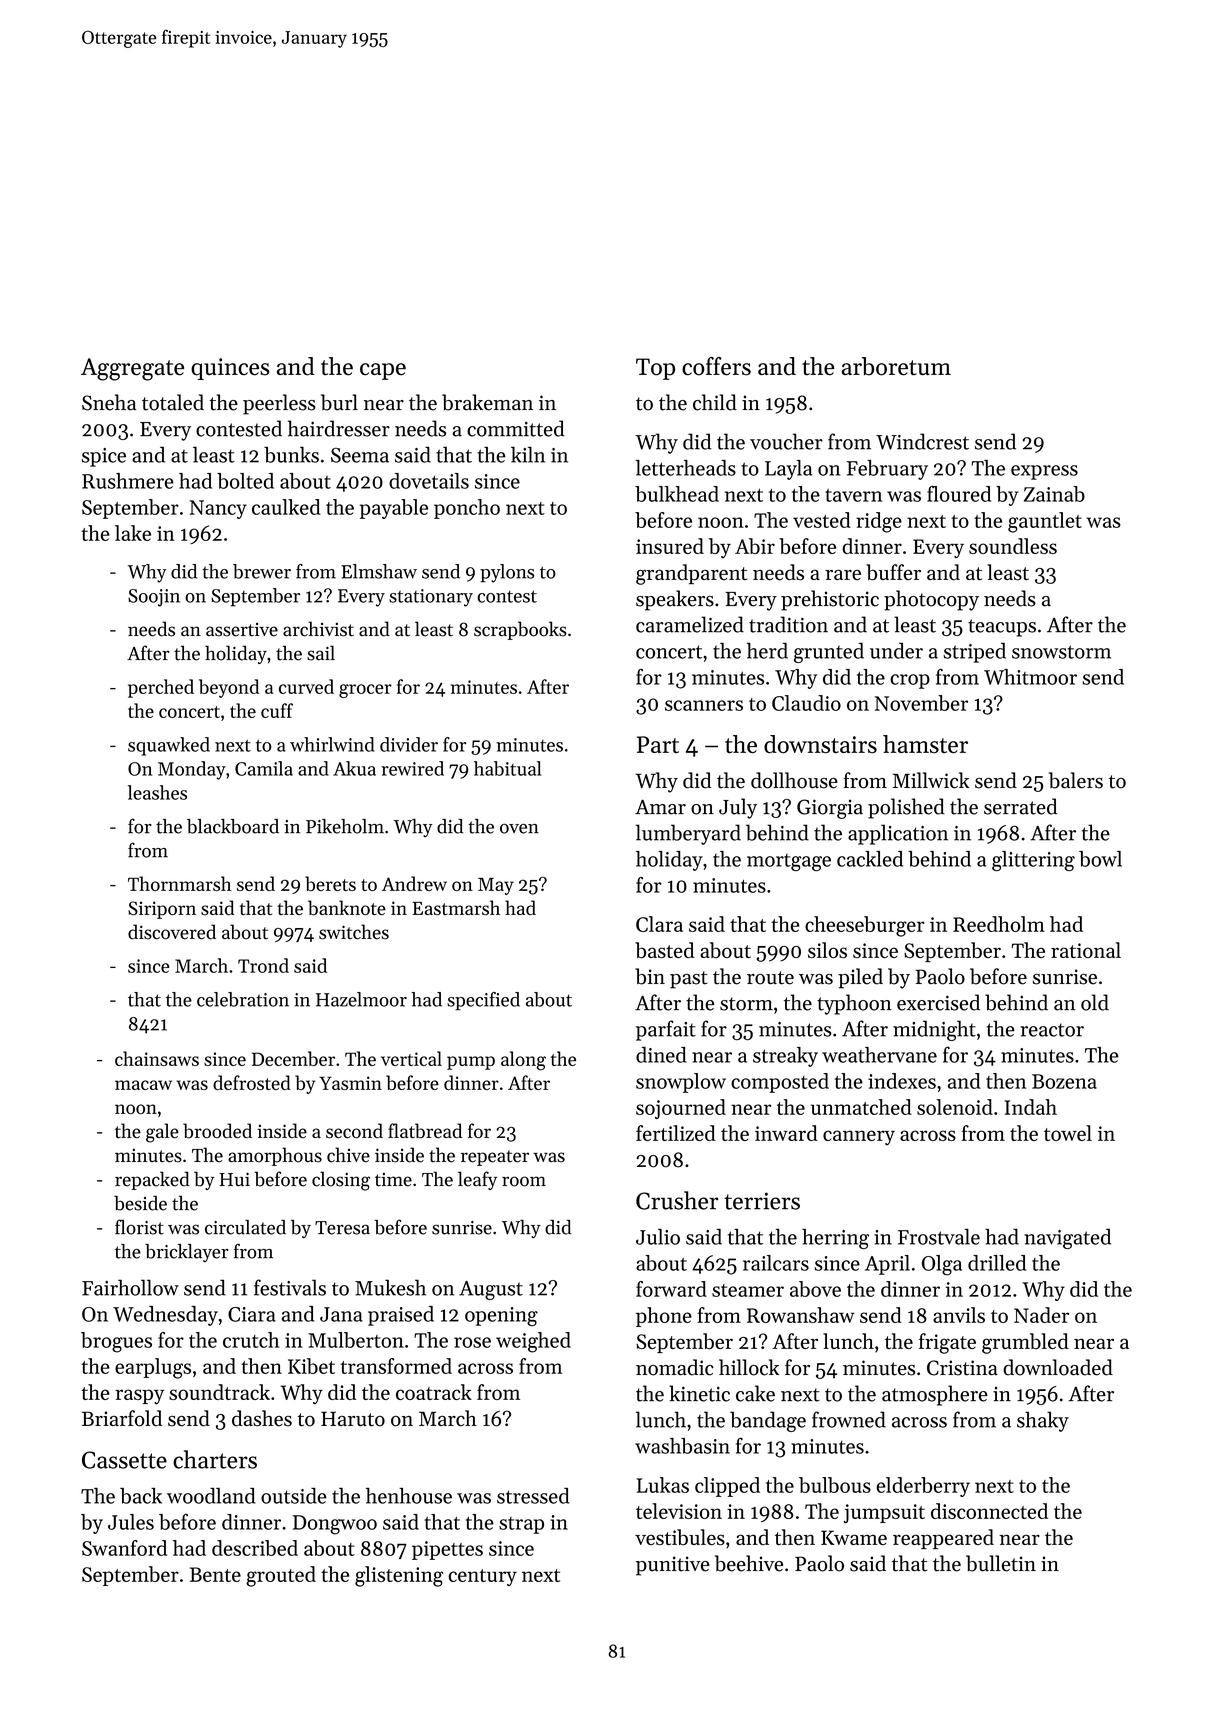 Image resolution: width=1215 pixels, height=1719 pixels. Describe the element at coordinates (496, 886) in the document. I see `May` at that location.
